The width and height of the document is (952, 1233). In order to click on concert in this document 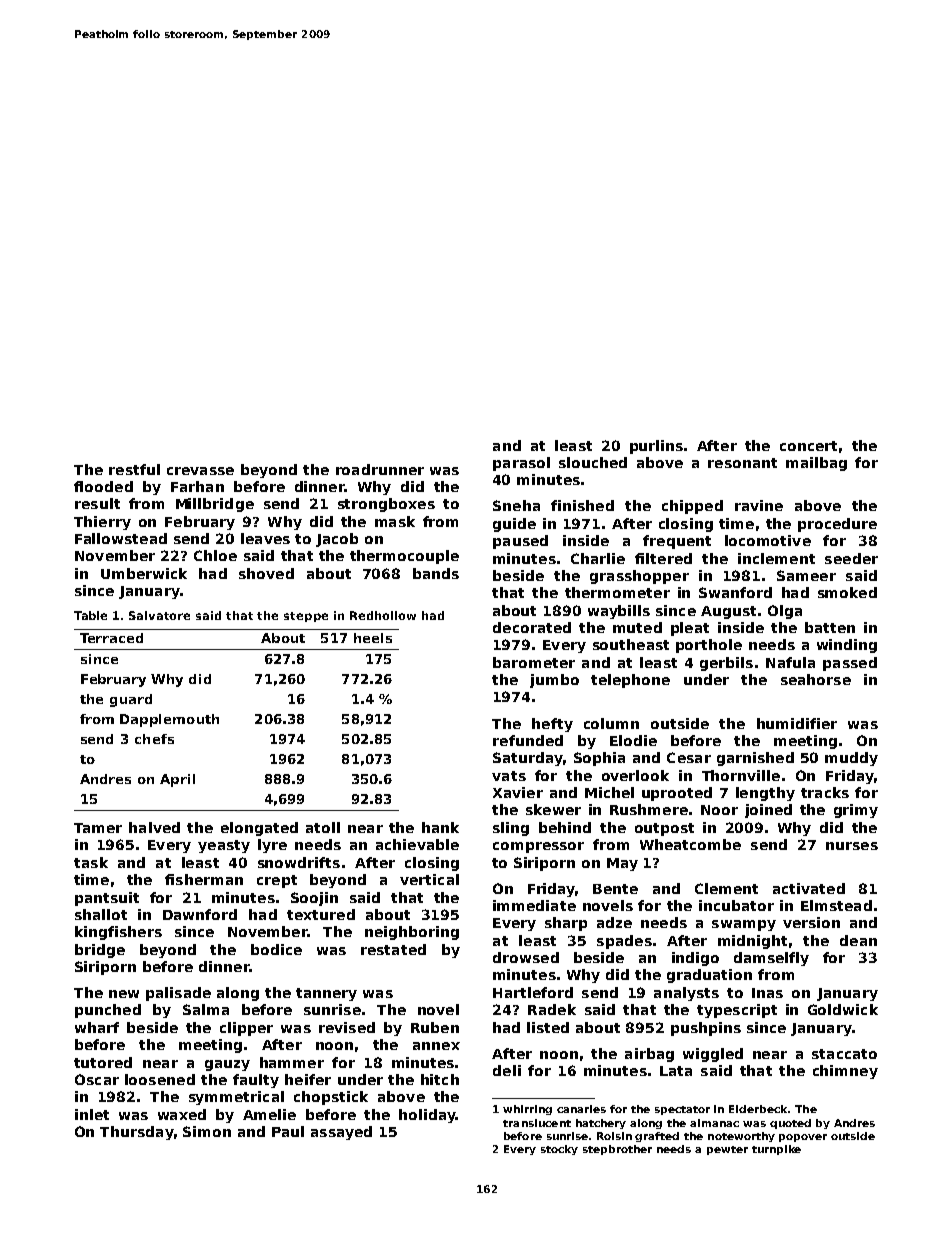, I will do `click(808, 446)`.
